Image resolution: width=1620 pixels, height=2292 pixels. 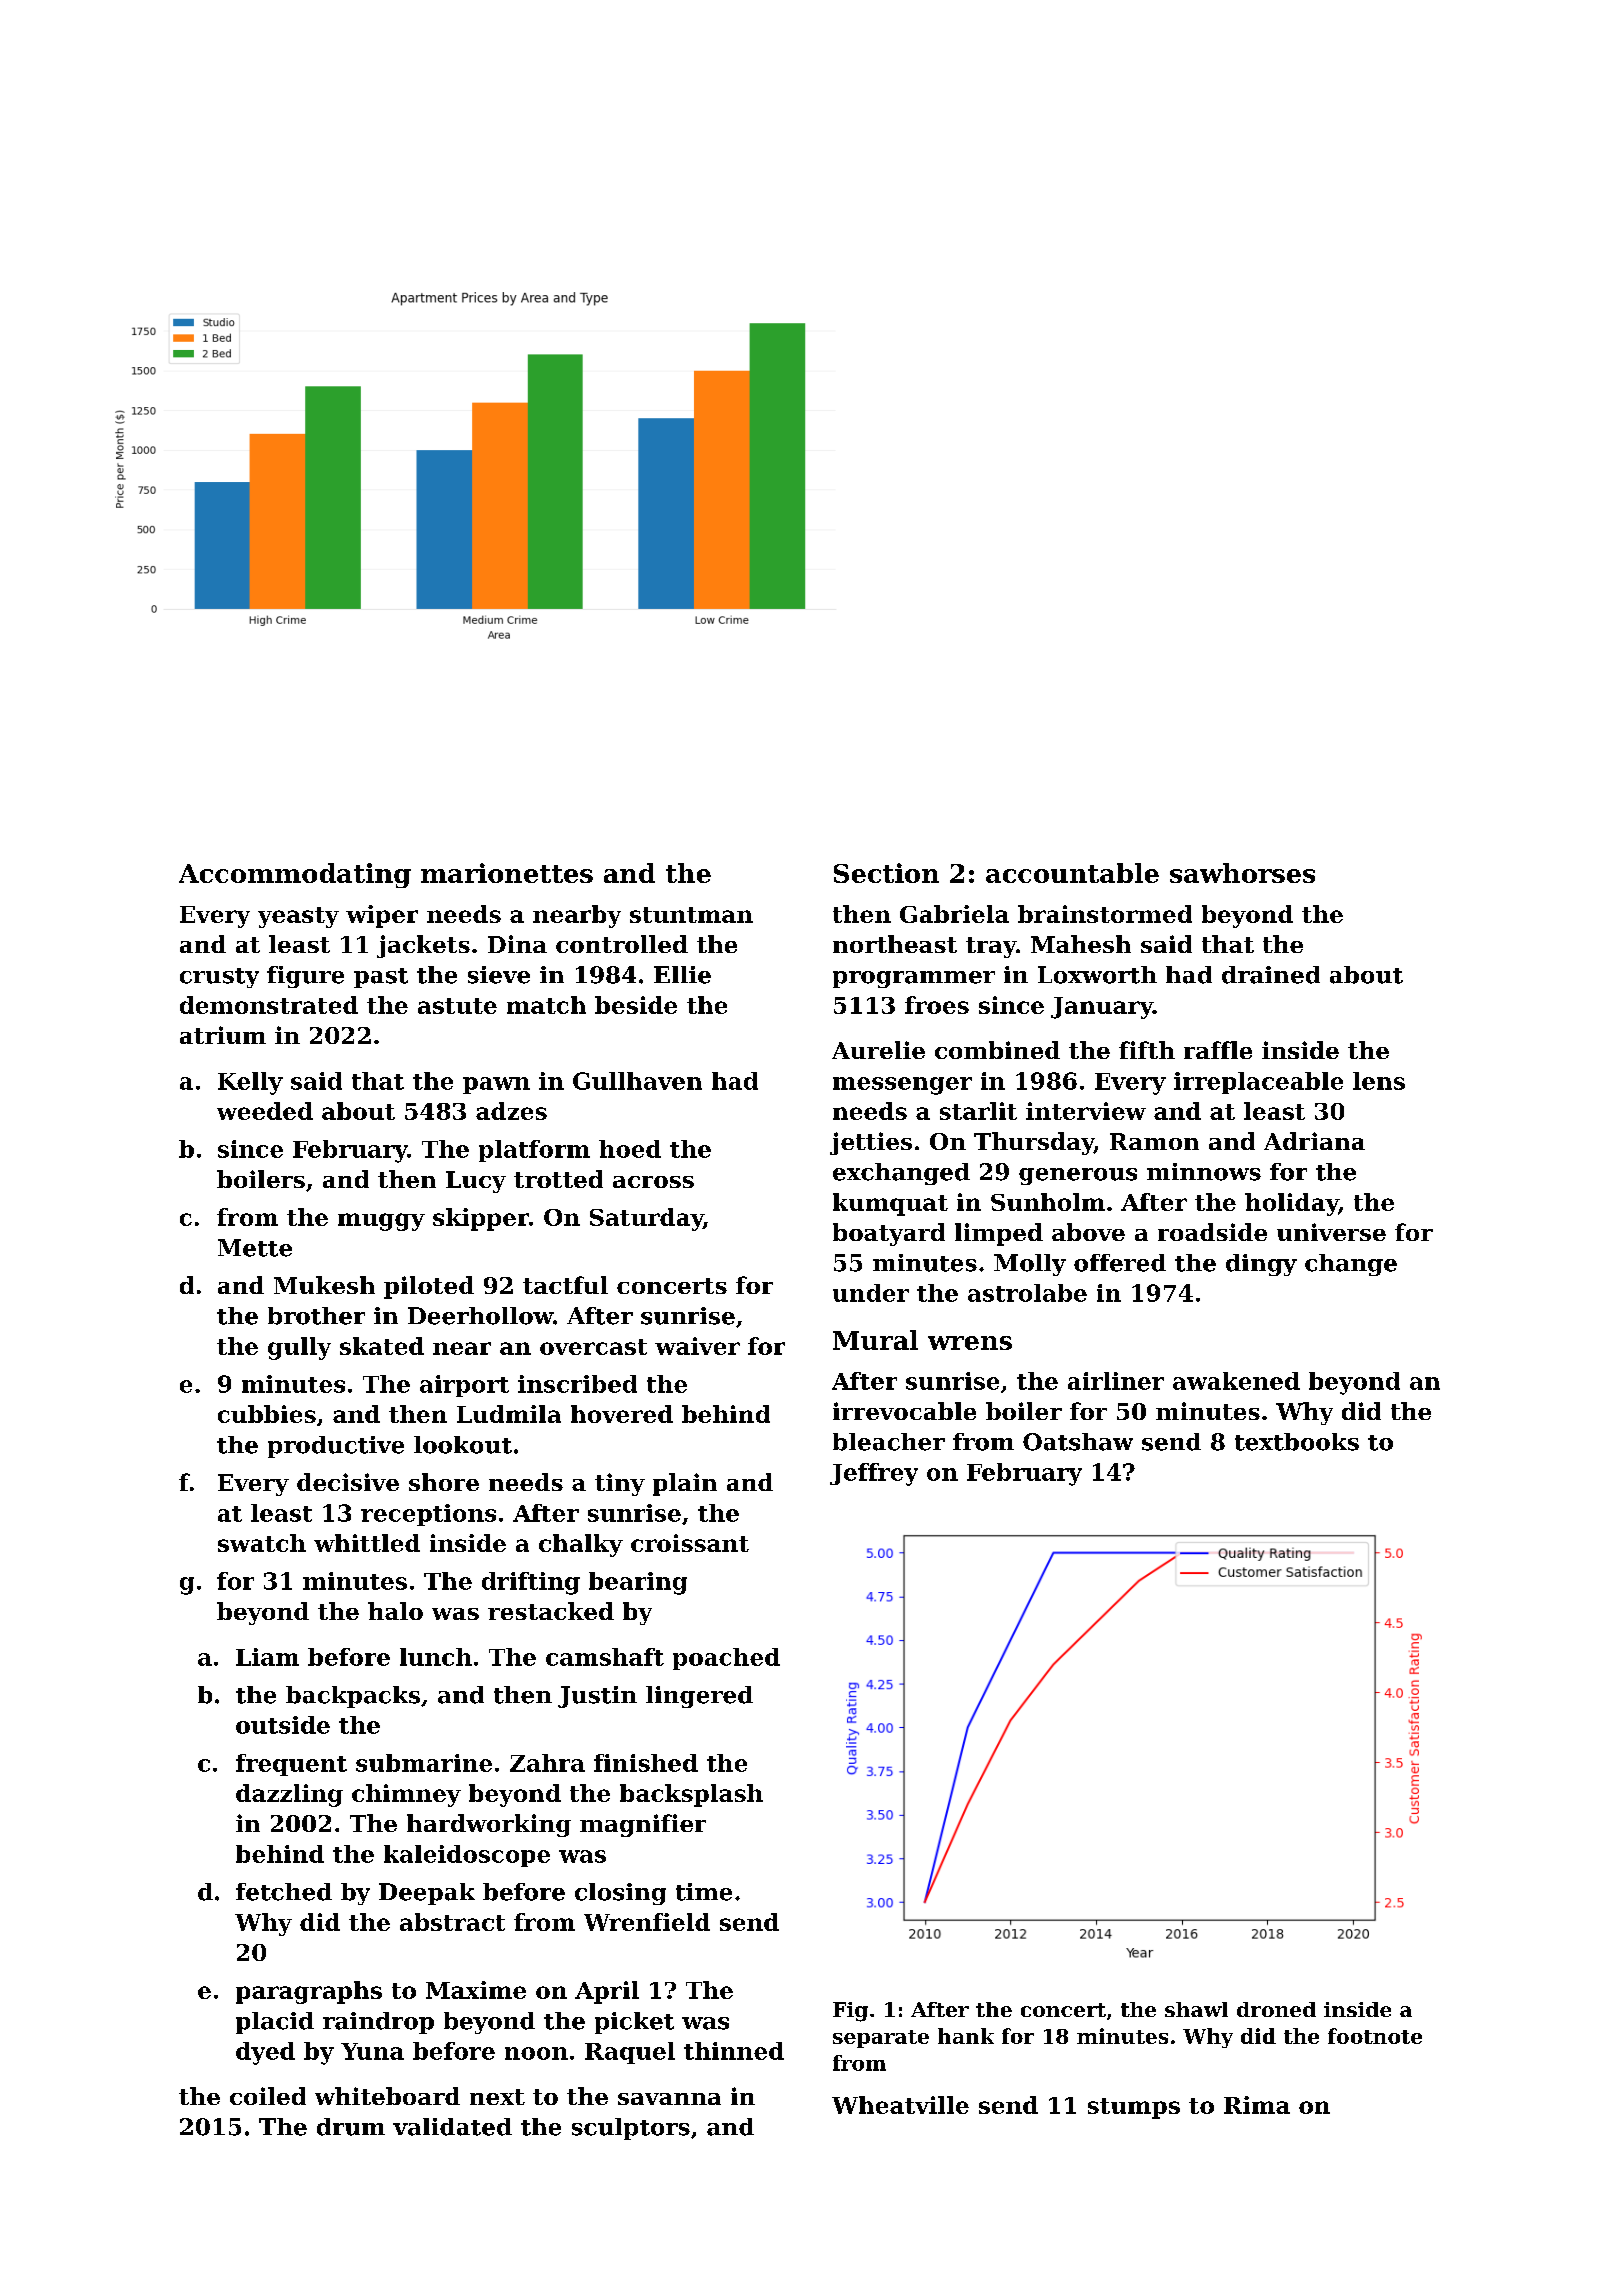 What do you see at coordinates (1297, 1442) in the screenshot?
I see `textbooks` at bounding box center [1297, 1442].
